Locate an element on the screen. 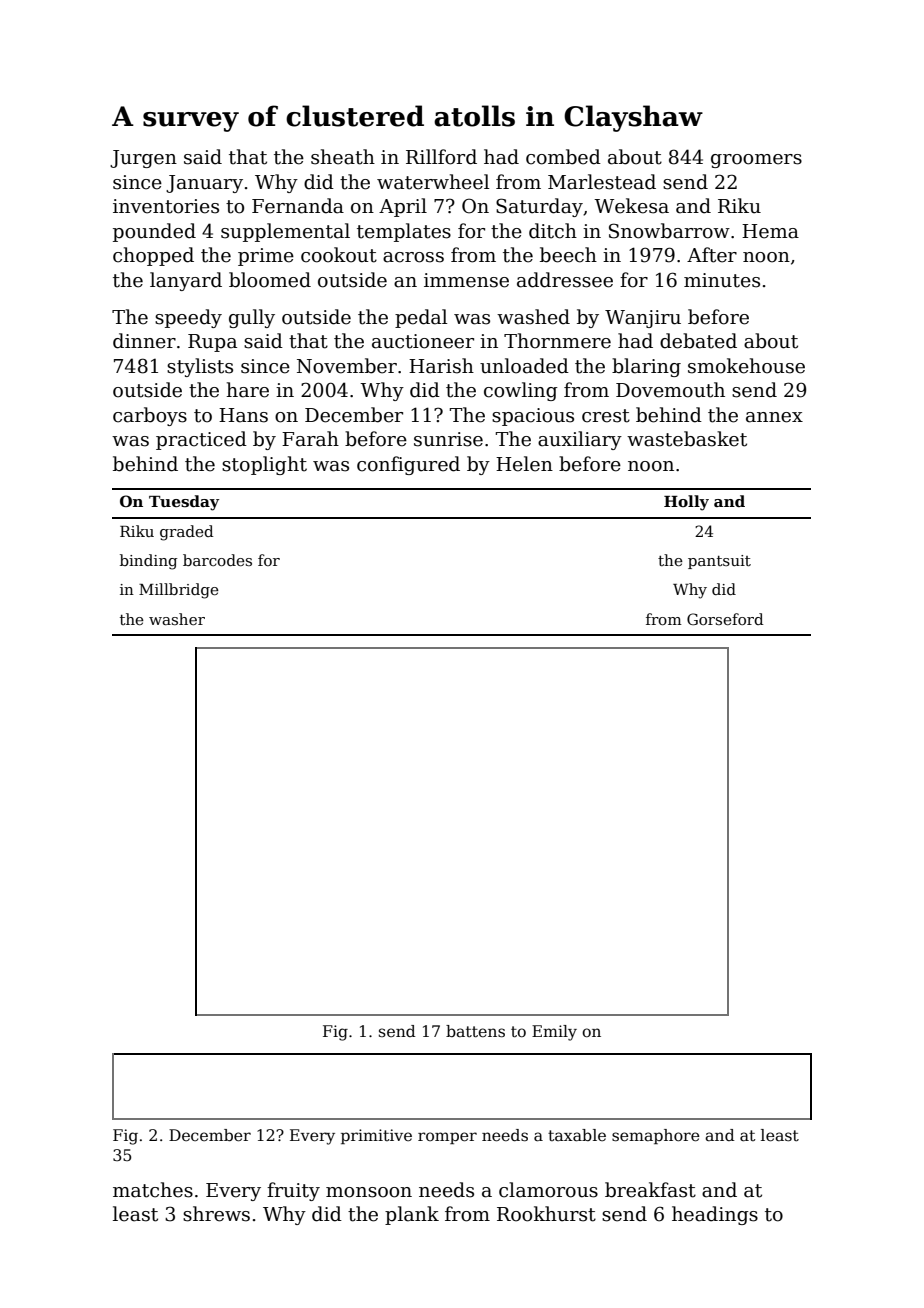  plank is located at coordinates (412, 1215).
